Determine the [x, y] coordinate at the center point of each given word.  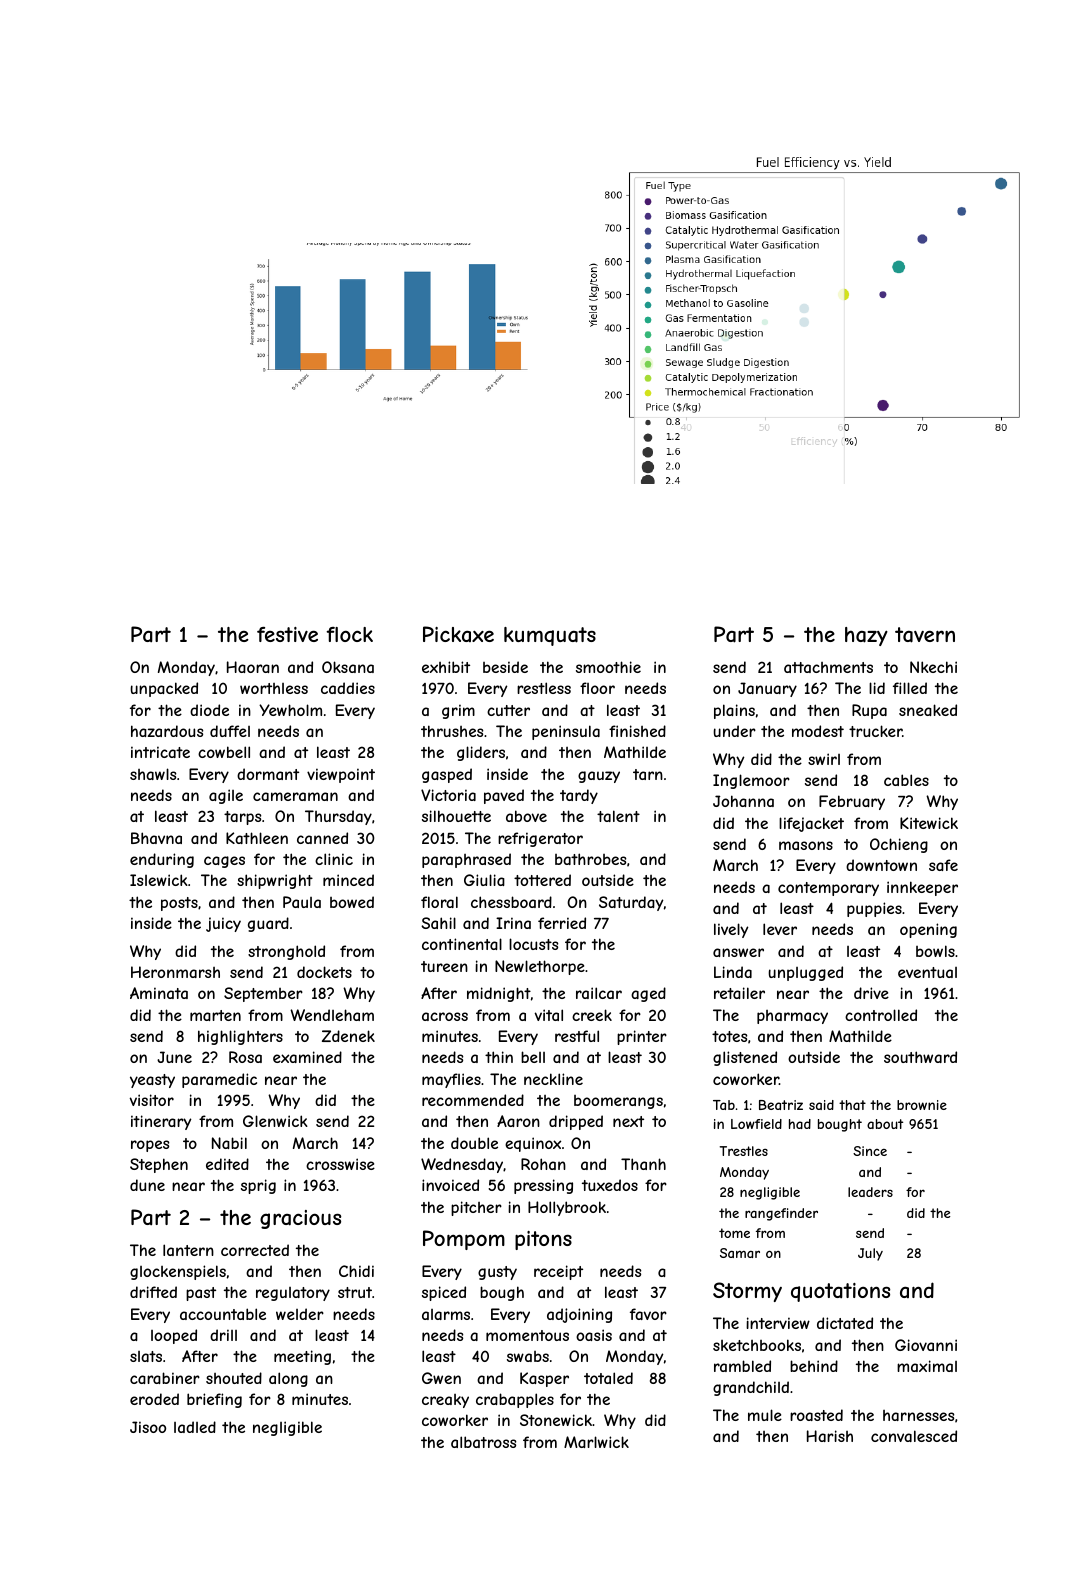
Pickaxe [458, 634]
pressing [543, 1186]
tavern [925, 635]
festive [287, 634]
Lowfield [756, 1124]
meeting [302, 1357]
